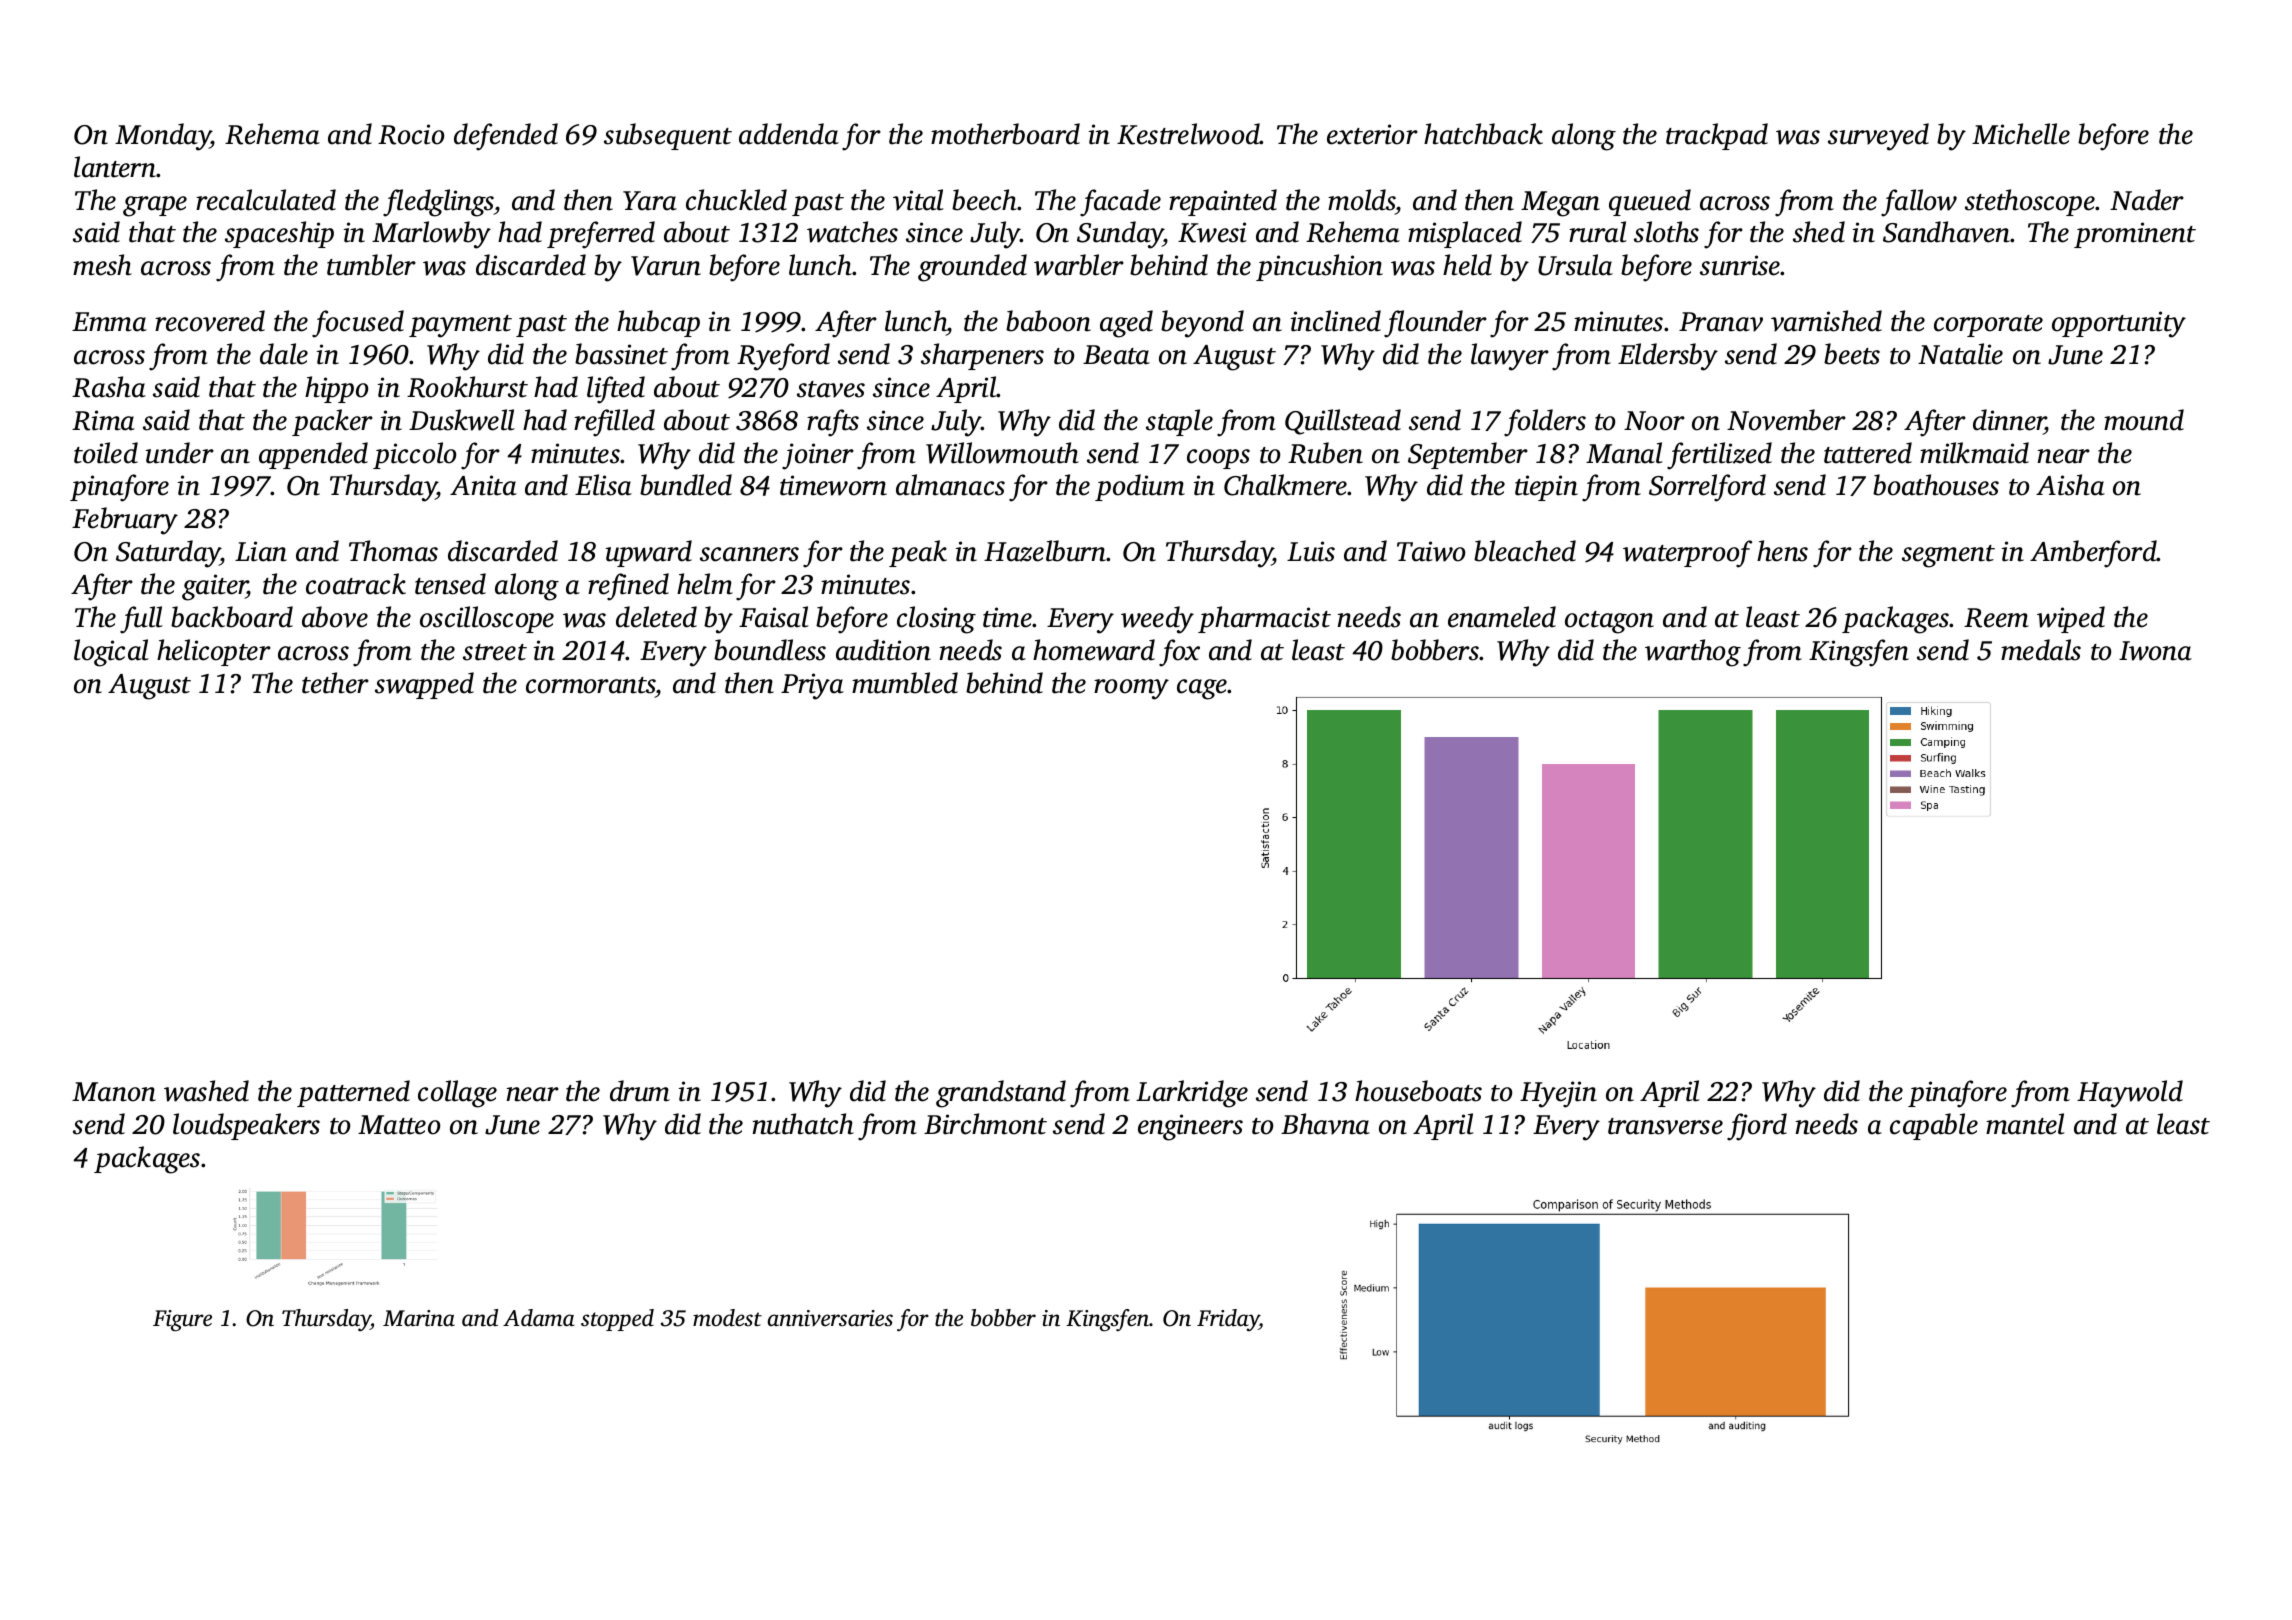  I want to click on anniversaries, so click(830, 1318).
